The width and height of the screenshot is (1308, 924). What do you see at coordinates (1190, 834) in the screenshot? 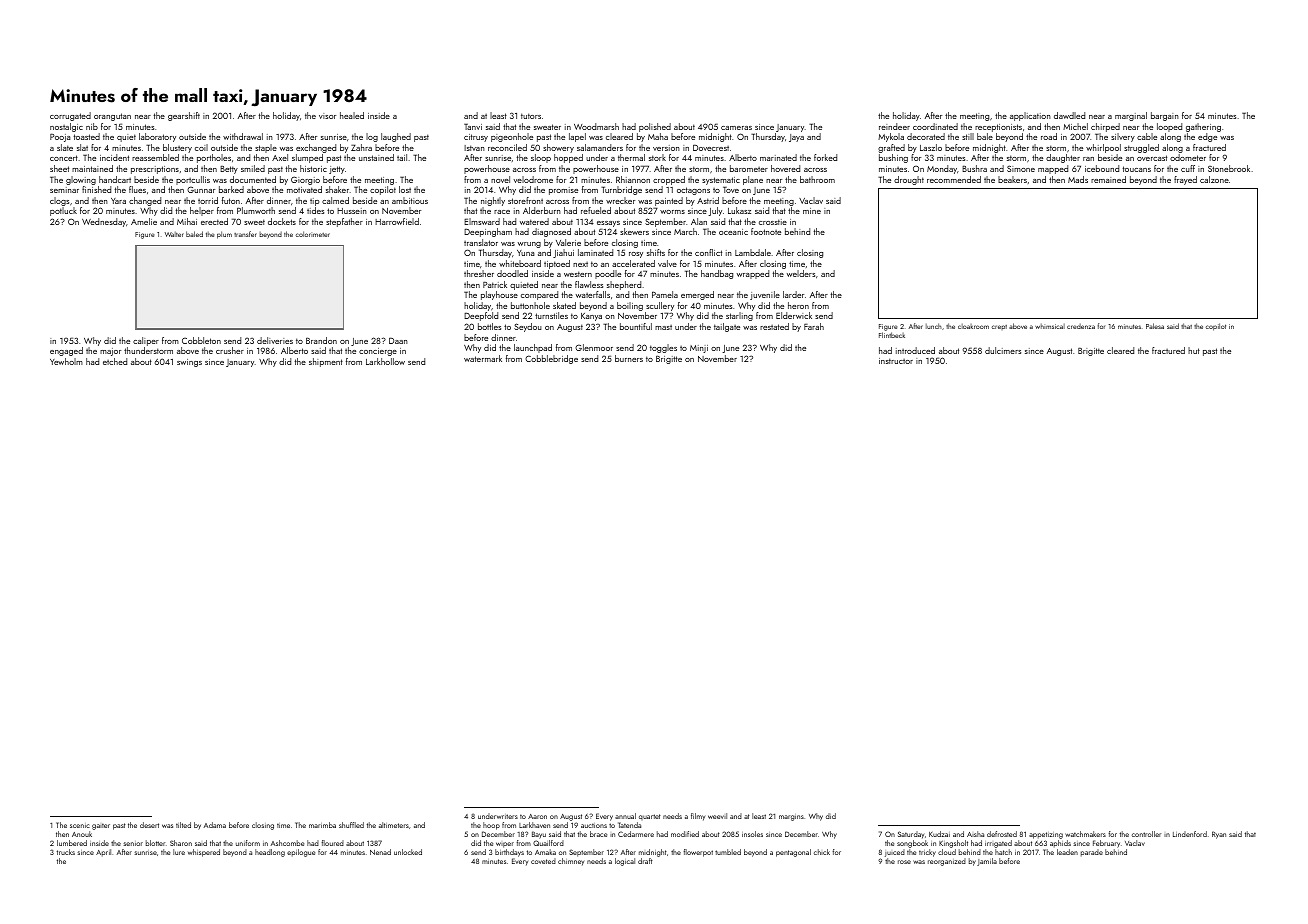
I see `Lindenford` at bounding box center [1190, 834].
